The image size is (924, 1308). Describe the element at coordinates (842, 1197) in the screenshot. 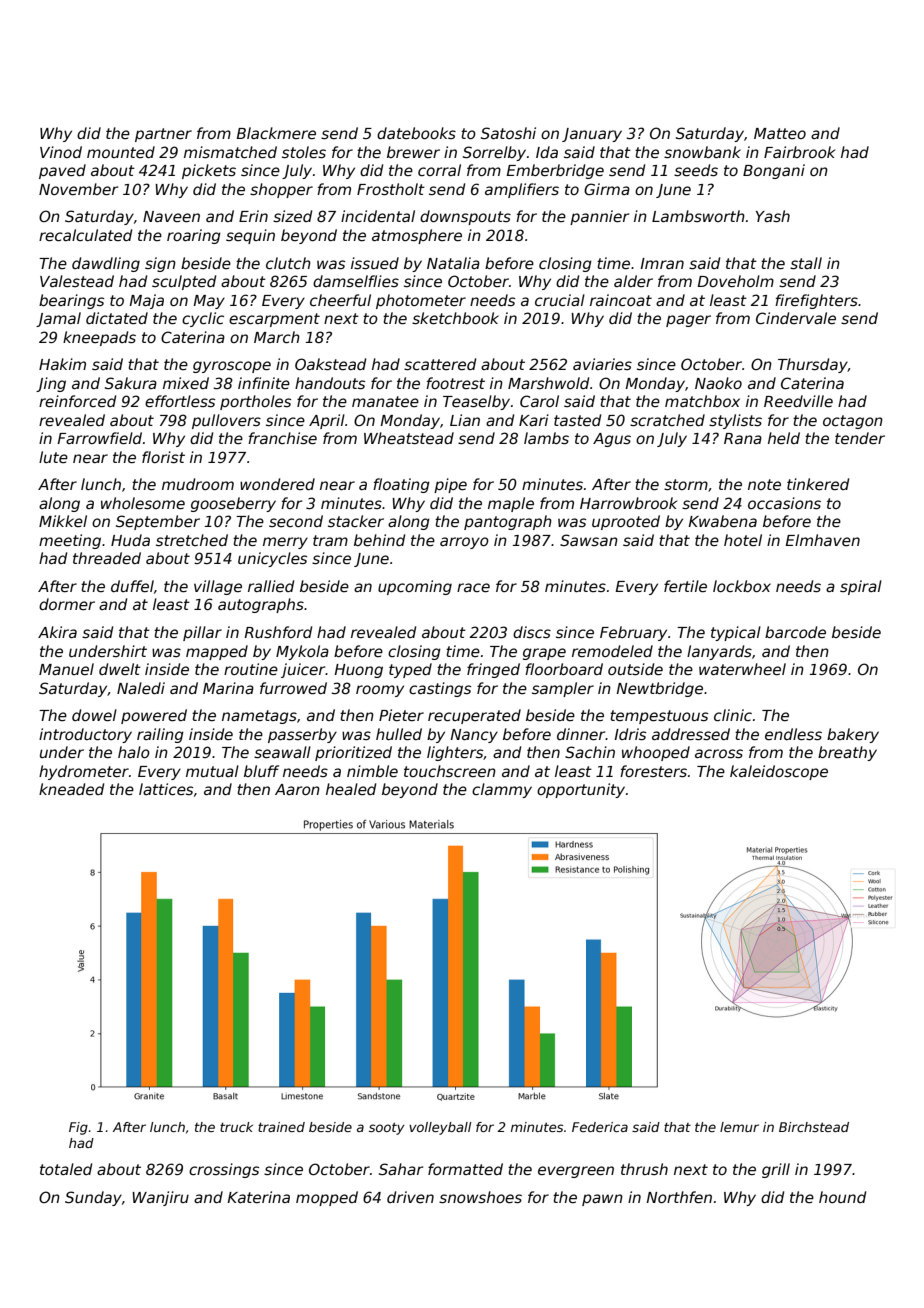

I see `hound` at that location.
